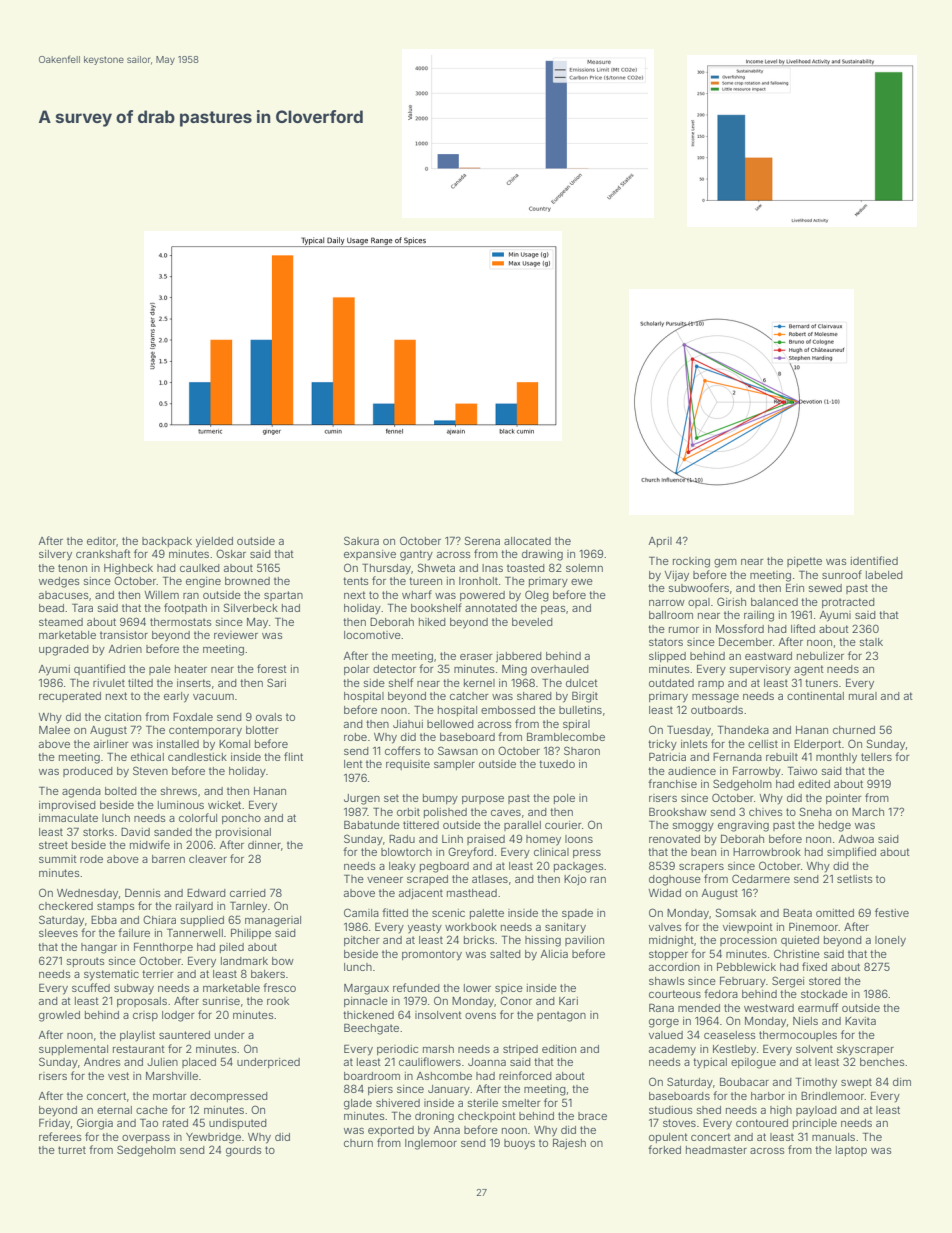  I want to click on gem, so click(725, 563).
